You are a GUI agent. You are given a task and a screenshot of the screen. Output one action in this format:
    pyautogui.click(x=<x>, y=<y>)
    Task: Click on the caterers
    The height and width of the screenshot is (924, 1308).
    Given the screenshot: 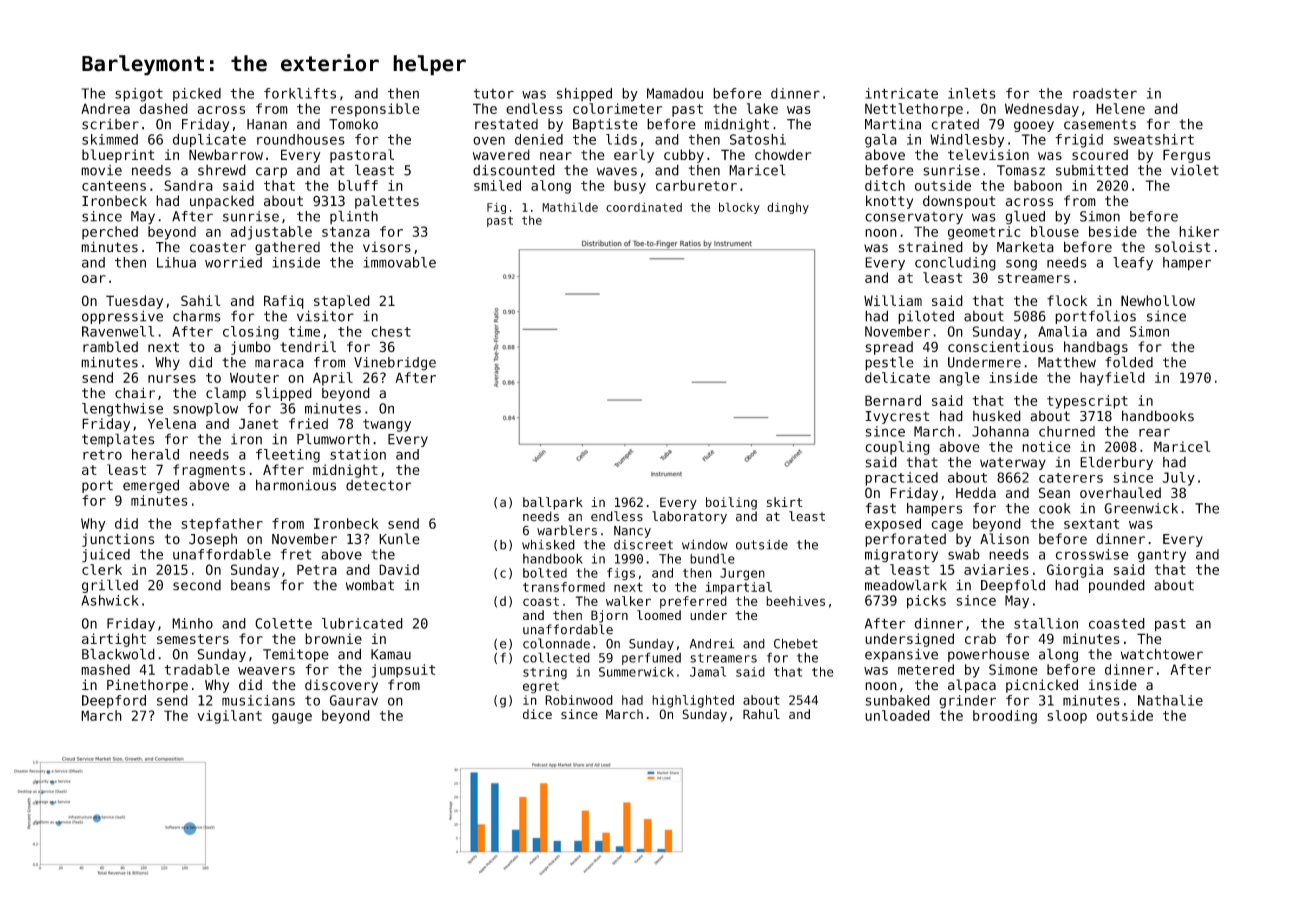 What is the action you would take?
    pyautogui.click(x=1071, y=478)
